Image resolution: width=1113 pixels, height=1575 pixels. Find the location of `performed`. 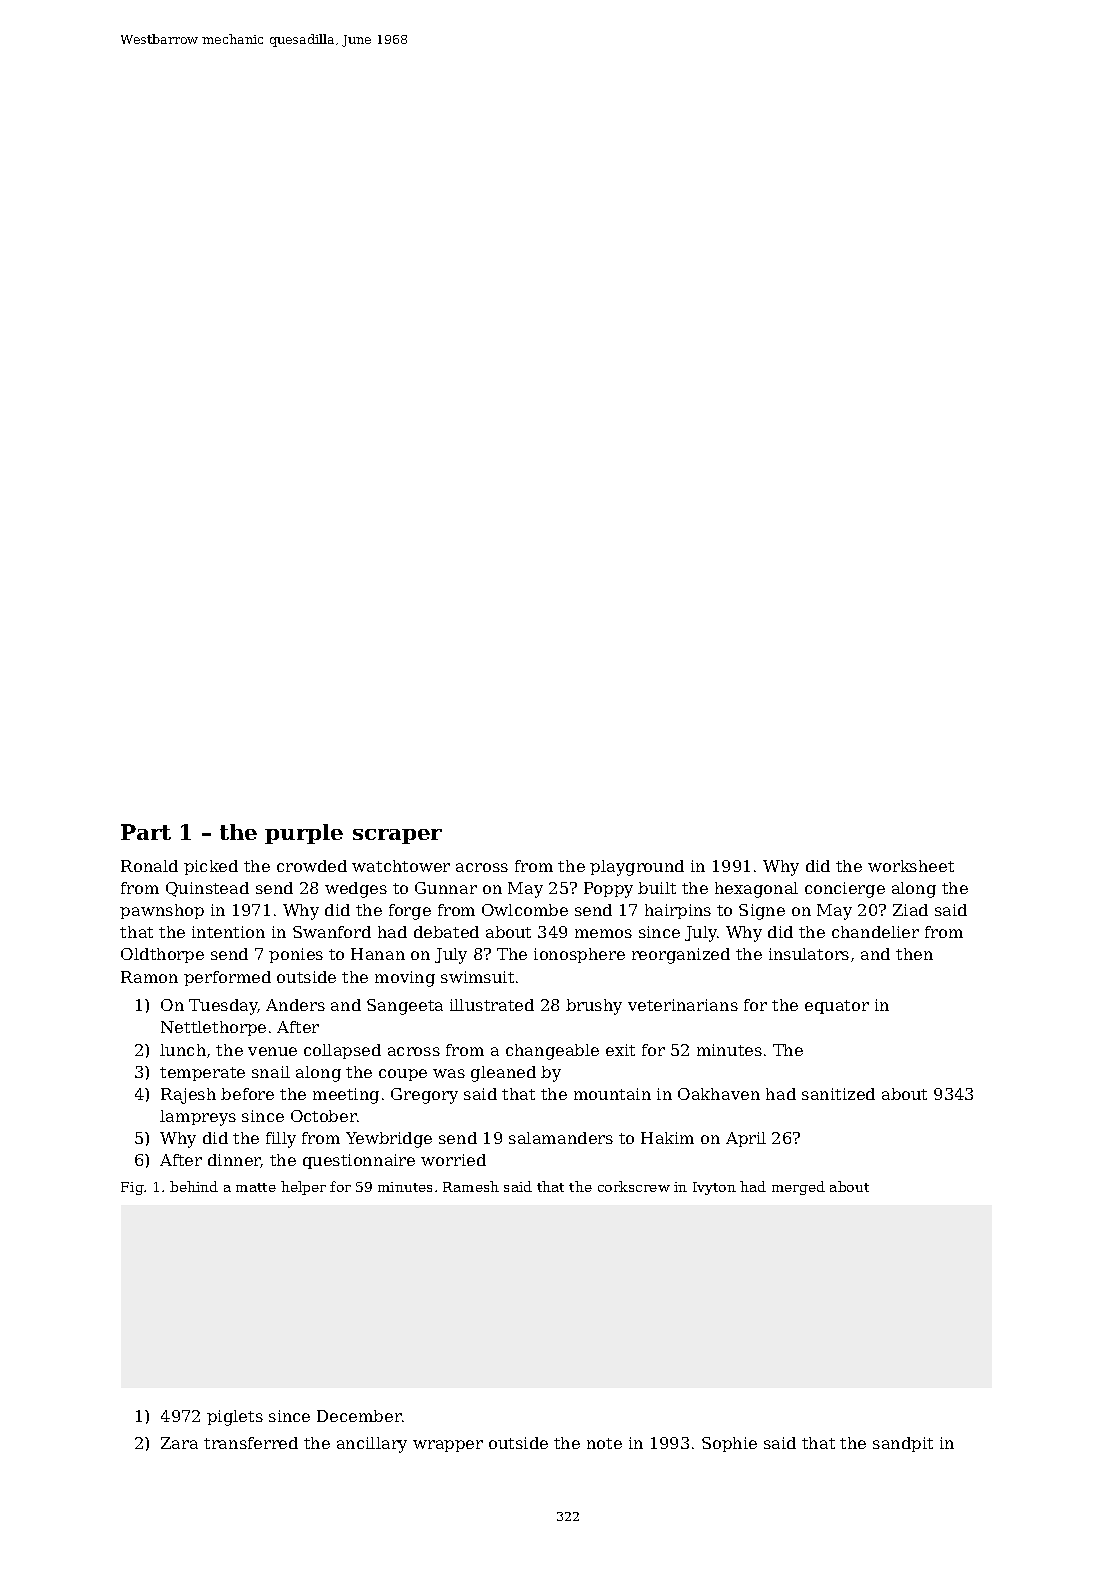

performed is located at coordinates (227, 978).
